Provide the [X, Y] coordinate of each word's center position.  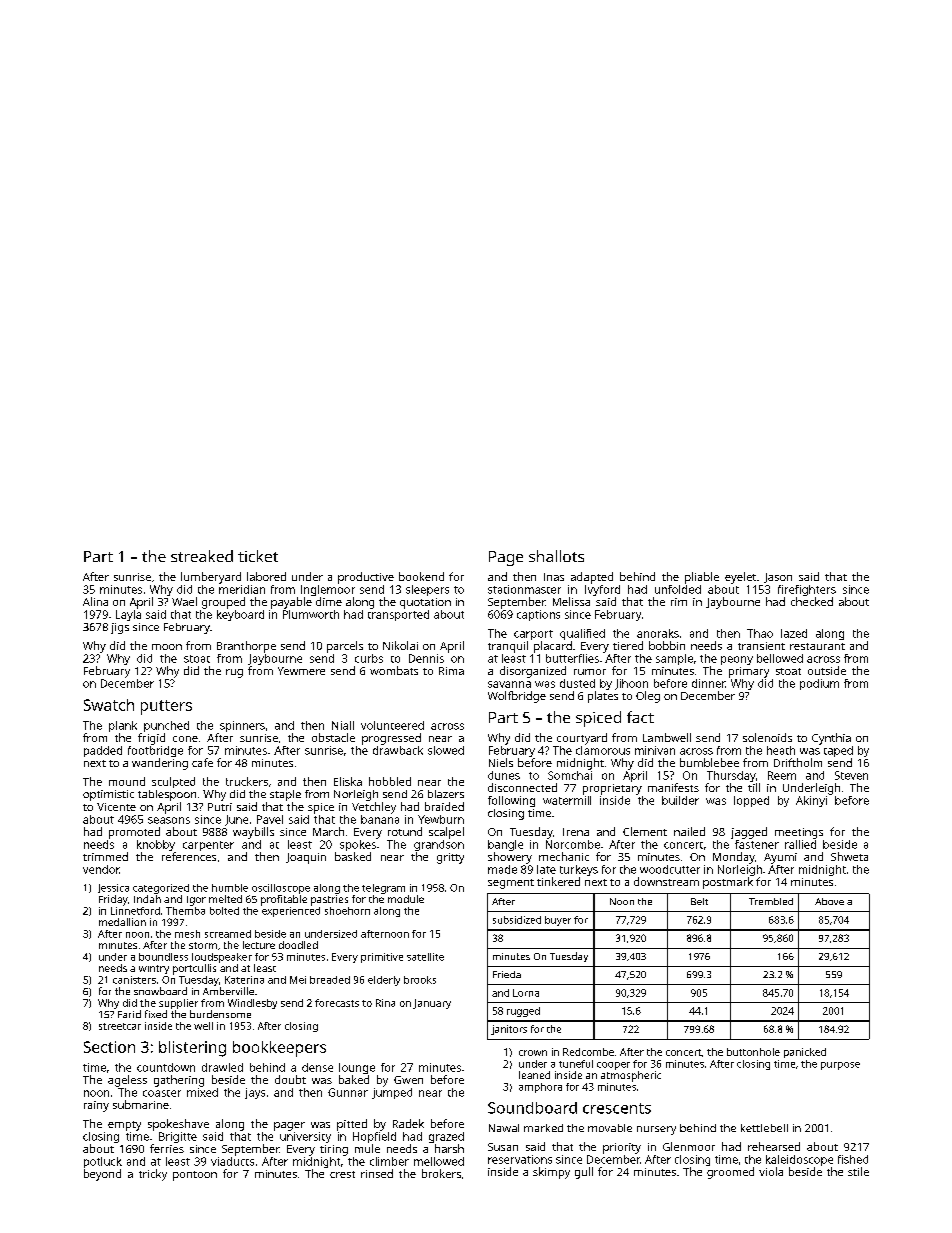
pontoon [195, 1176]
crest [342, 1174]
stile [858, 1171]
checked [812, 601]
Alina [95, 601]
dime [329, 601]
